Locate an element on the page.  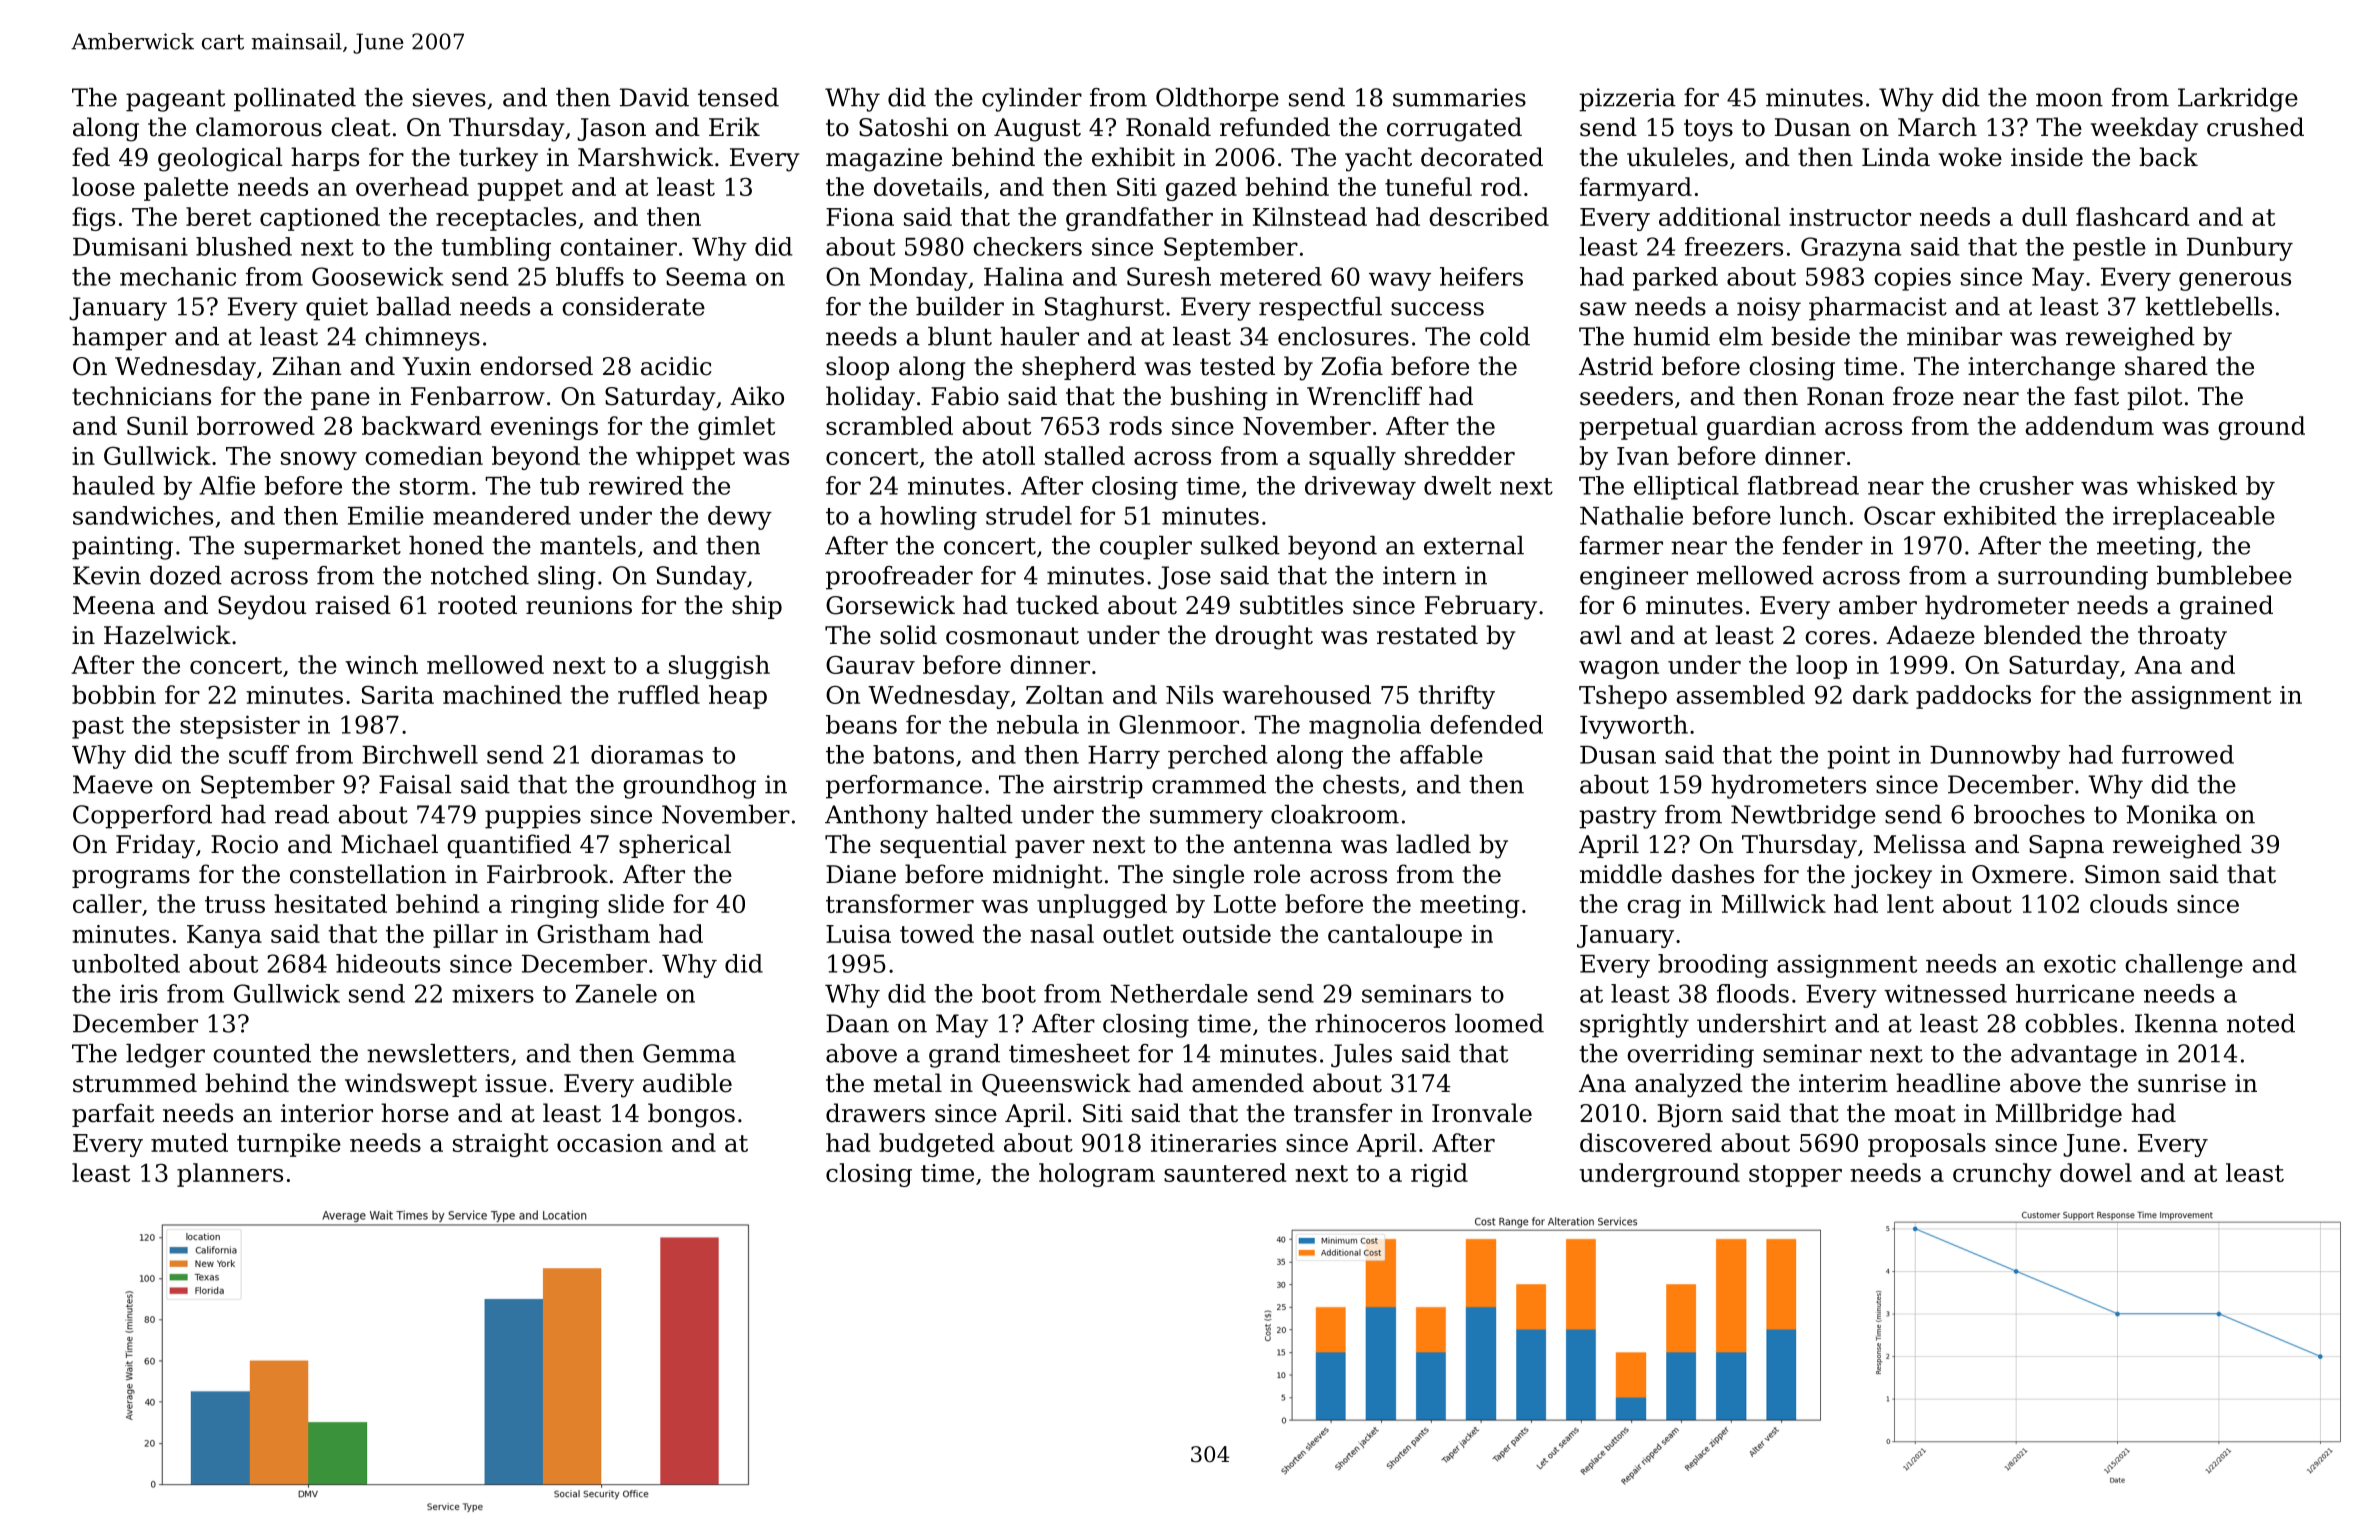
muted is located at coordinates (189, 1142).
